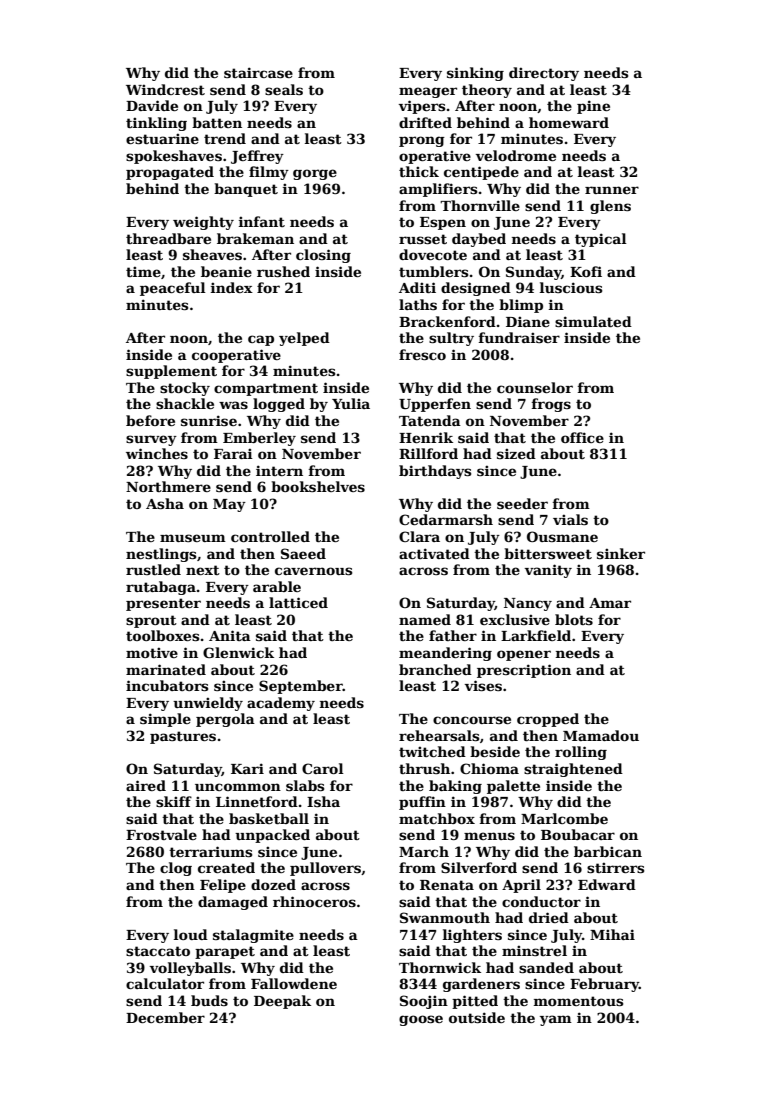 The image size is (772, 1096). What do you see at coordinates (315, 174) in the screenshot?
I see `gorge` at bounding box center [315, 174].
